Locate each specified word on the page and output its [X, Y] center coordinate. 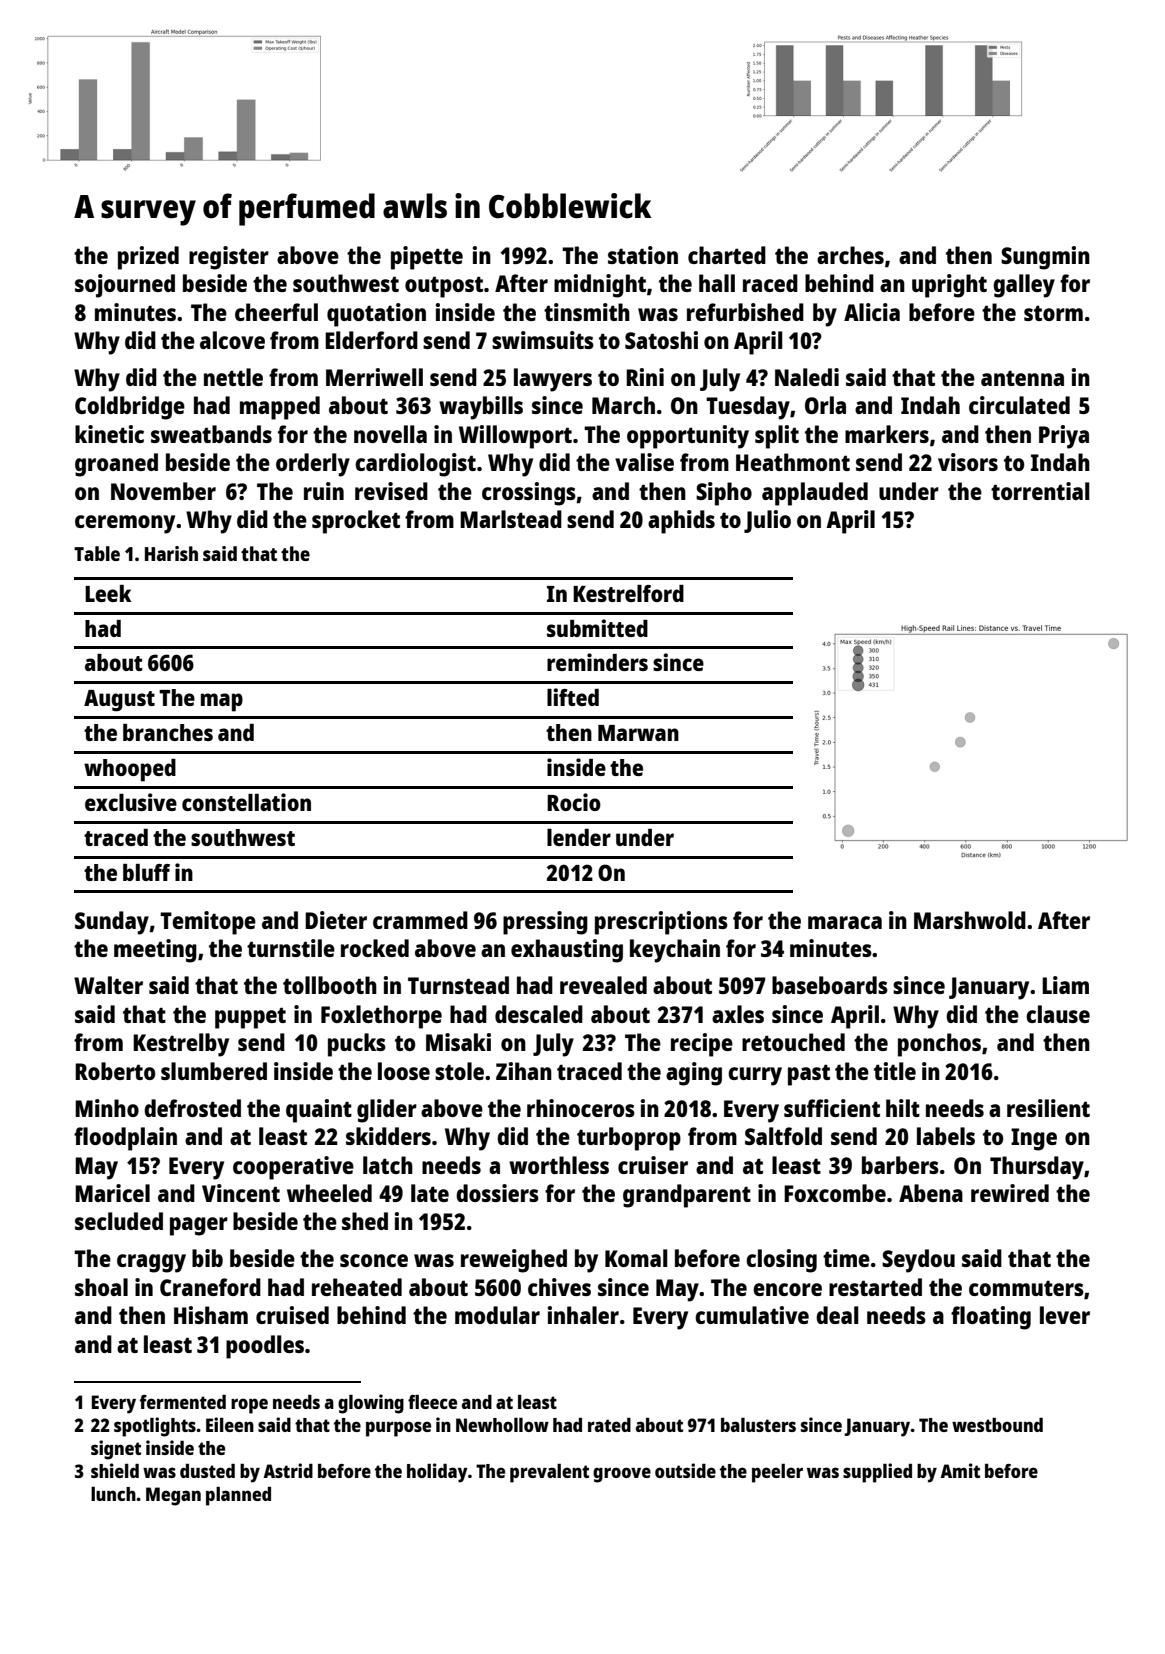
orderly [313, 465]
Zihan [524, 1071]
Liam [1065, 985]
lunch [113, 1494]
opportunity [688, 437]
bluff [146, 872]
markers [887, 434]
